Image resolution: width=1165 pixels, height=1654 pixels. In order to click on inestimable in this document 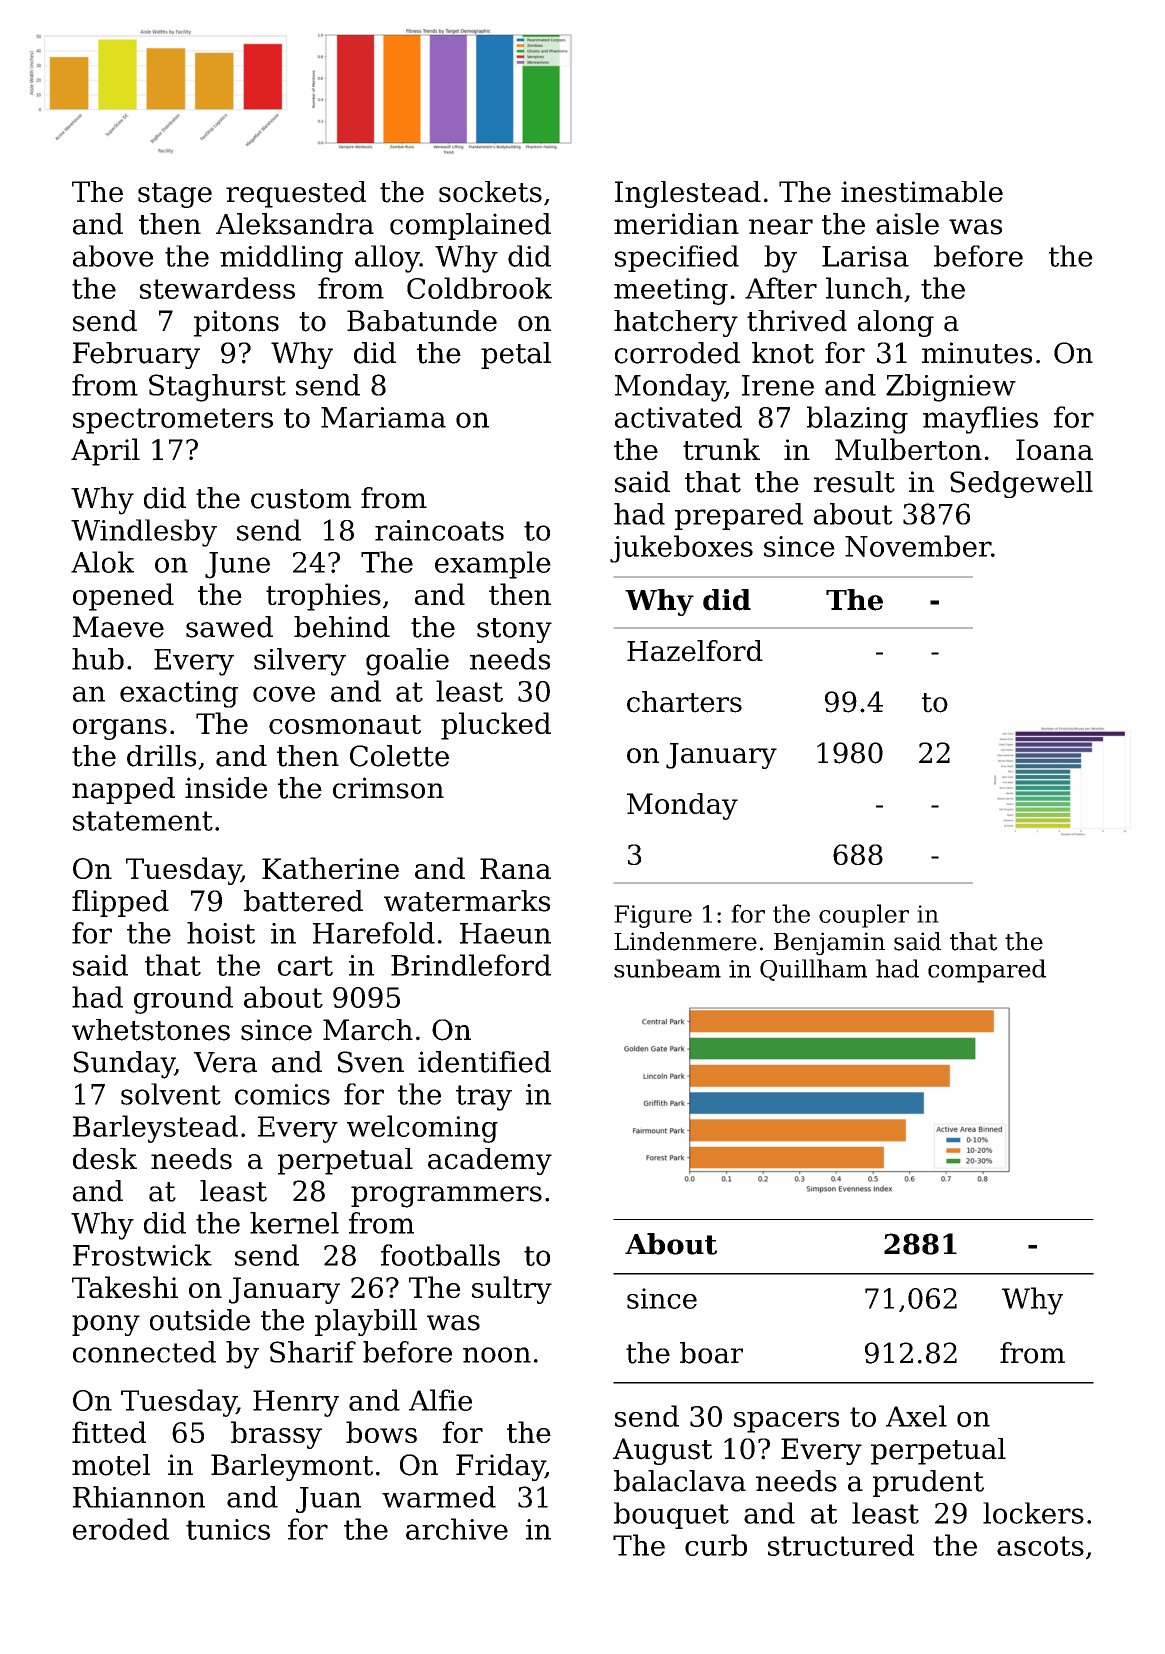, I will do `click(922, 192)`.
